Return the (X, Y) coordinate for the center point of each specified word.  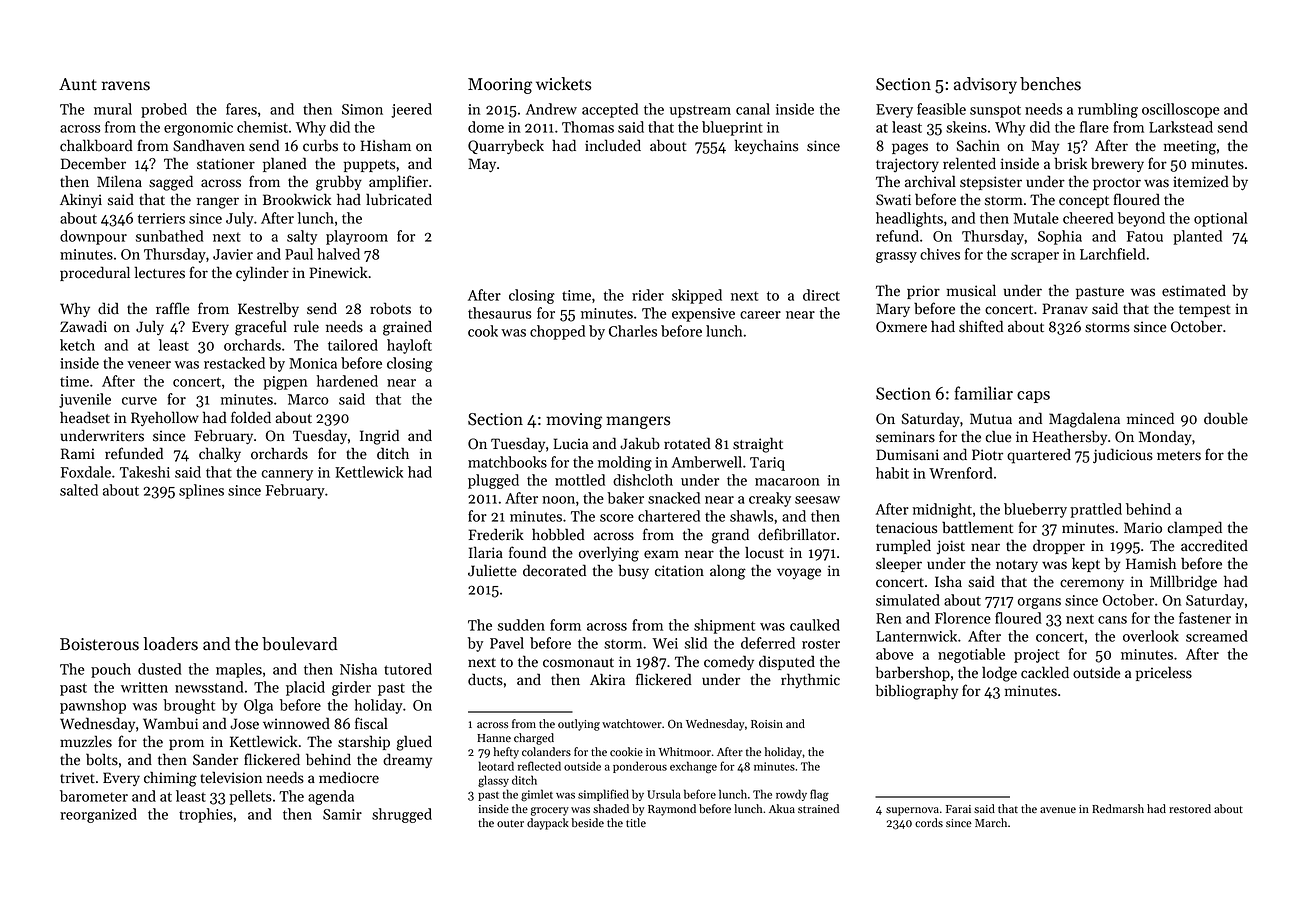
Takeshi (145, 472)
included (613, 145)
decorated (554, 570)
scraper (1035, 257)
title (636, 823)
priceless (1164, 673)
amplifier (398, 182)
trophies (206, 815)
